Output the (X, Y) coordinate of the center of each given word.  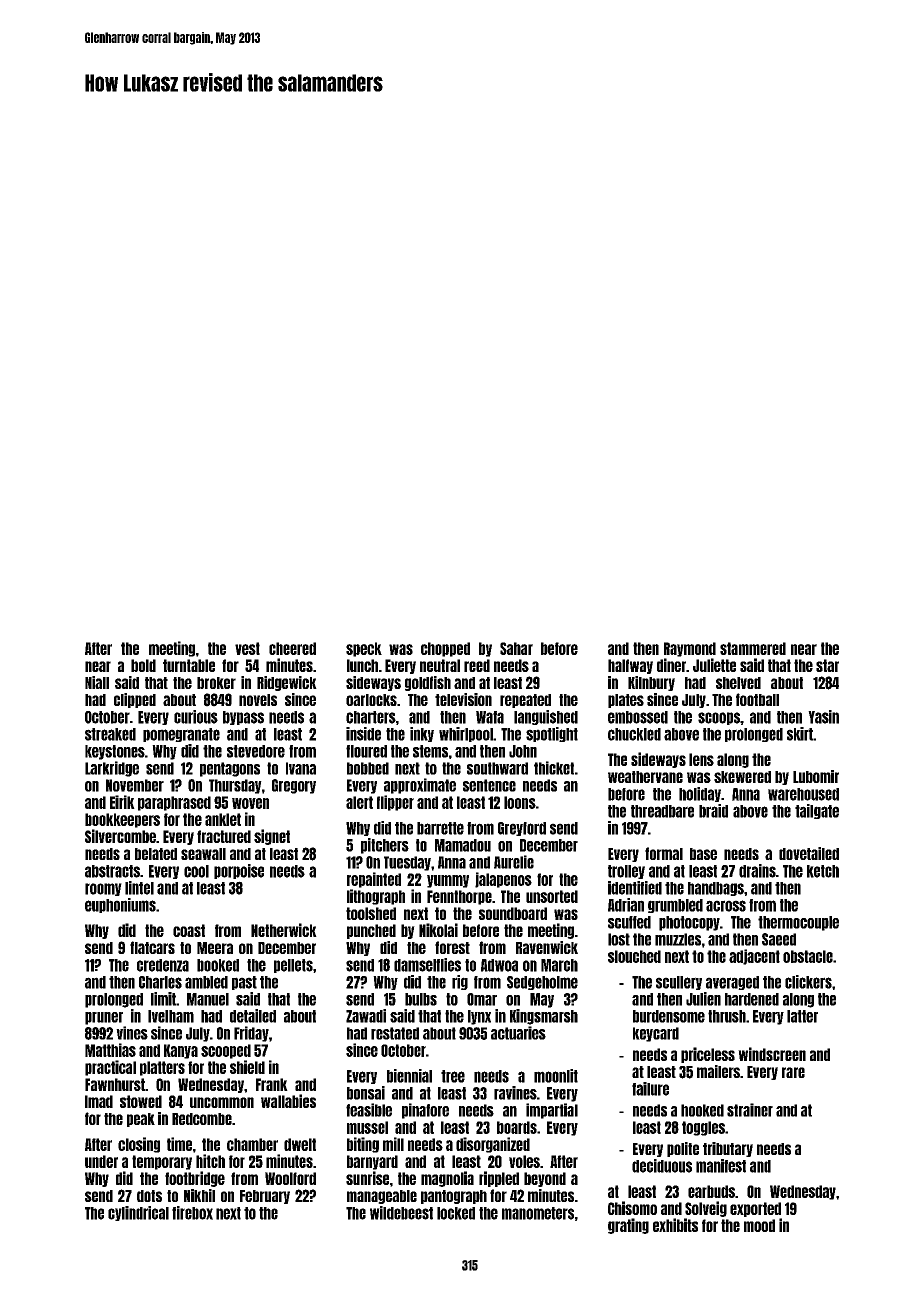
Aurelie (514, 862)
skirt (800, 734)
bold (143, 665)
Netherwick (284, 930)
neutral (440, 665)
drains (757, 871)
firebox (192, 1213)
